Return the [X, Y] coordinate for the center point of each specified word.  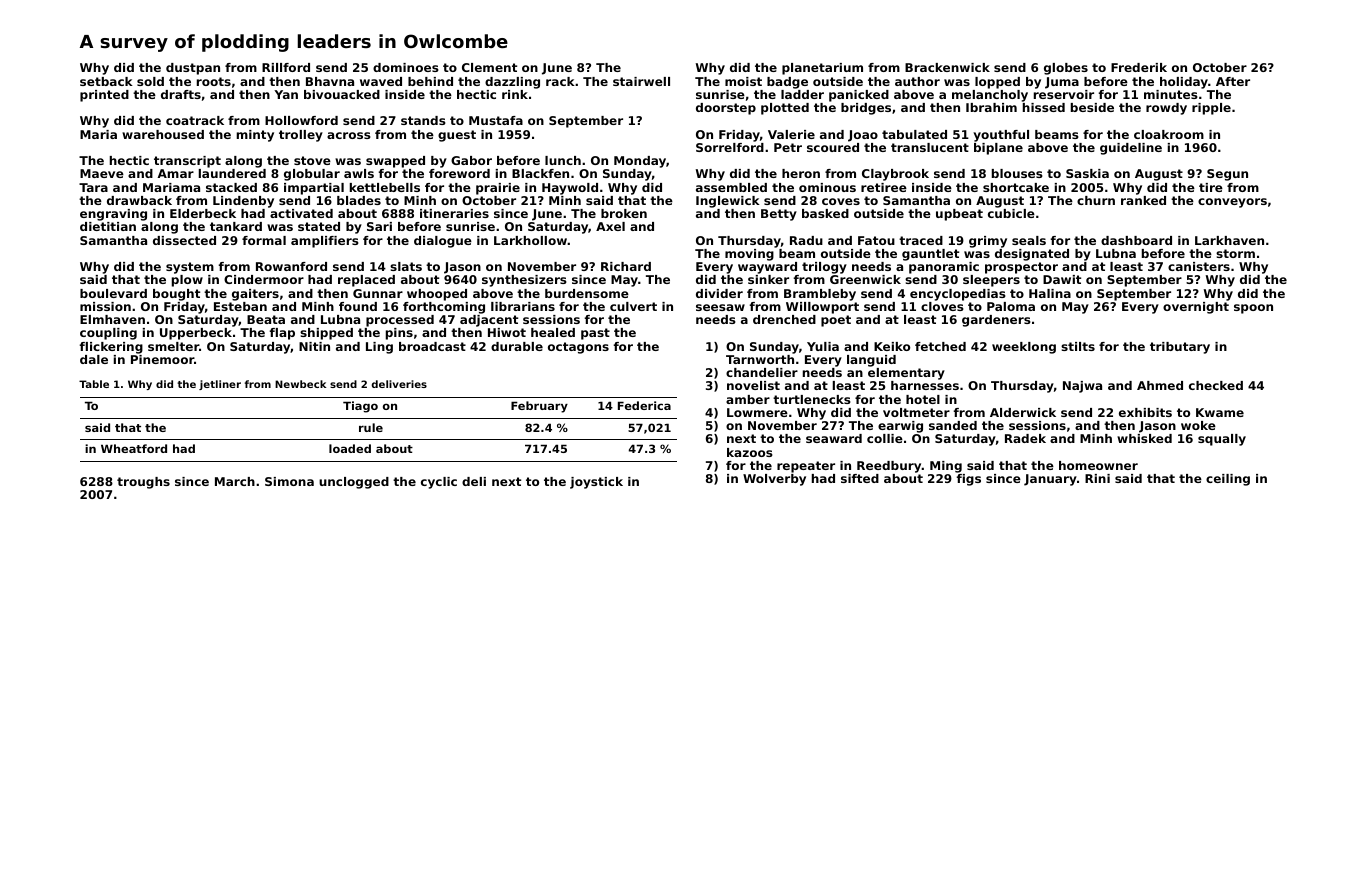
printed [104, 96]
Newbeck [300, 384]
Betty [779, 215]
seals [1029, 240]
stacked [231, 187]
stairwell [641, 81]
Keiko [892, 346]
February [539, 407]
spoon [1253, 309]
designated [1032, 255]
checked [1216, 385]
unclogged [354, 483]
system [190, 268]
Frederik [1139, 67]
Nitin [314, 346]
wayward [767, 268]
